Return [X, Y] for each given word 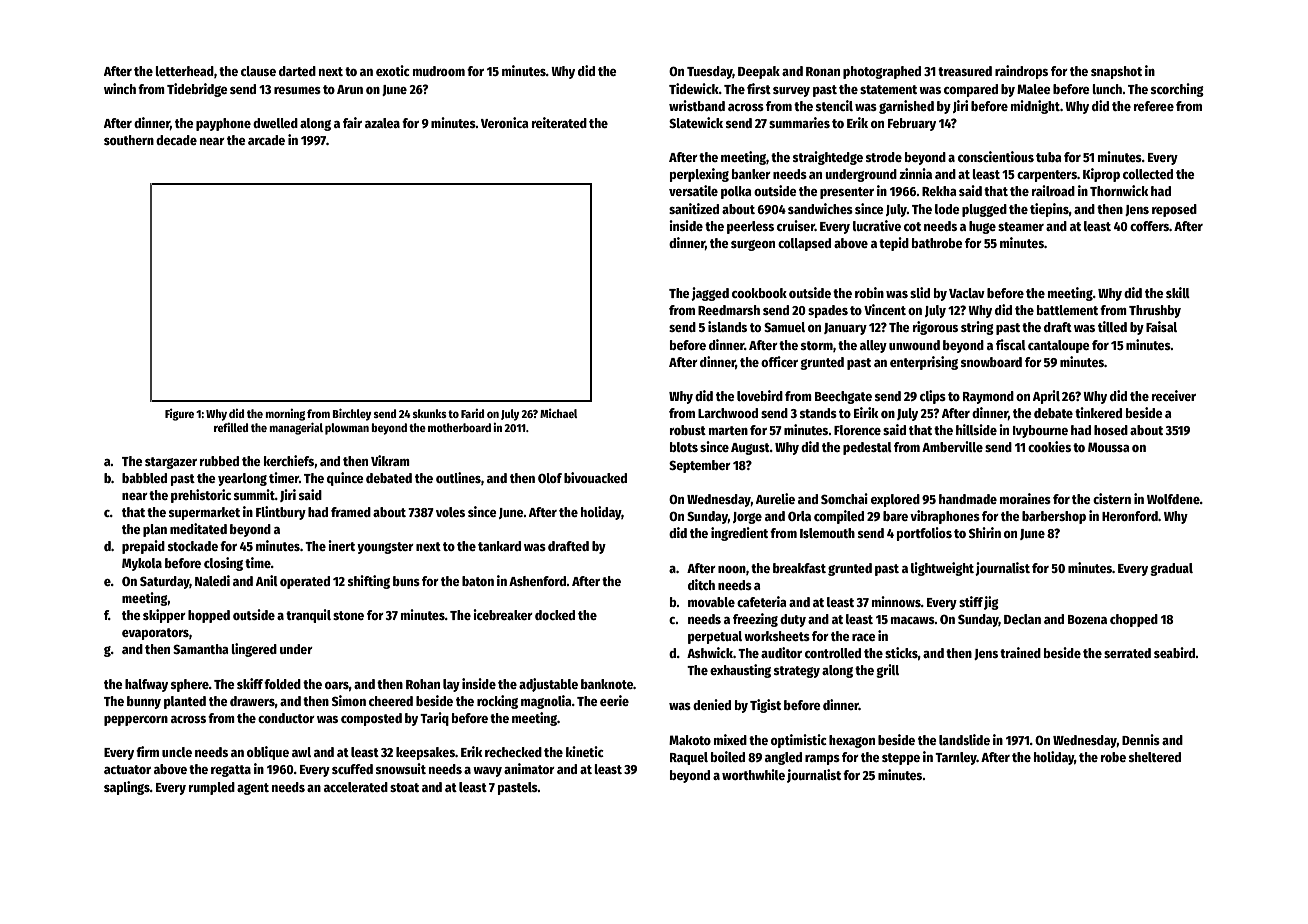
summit [254, 494]
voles [450, 512]
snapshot [1116, 72]
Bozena [1087, 619]
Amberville [952, 446]
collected [1148, 174]
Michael [558, 413]
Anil [267, 580]
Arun [350, 89]
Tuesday [710, 72]
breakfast [799, 568]
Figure [179, 415]
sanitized [694, 208]
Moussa [1109, 447]
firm [147, 751]
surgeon [753, 245]
